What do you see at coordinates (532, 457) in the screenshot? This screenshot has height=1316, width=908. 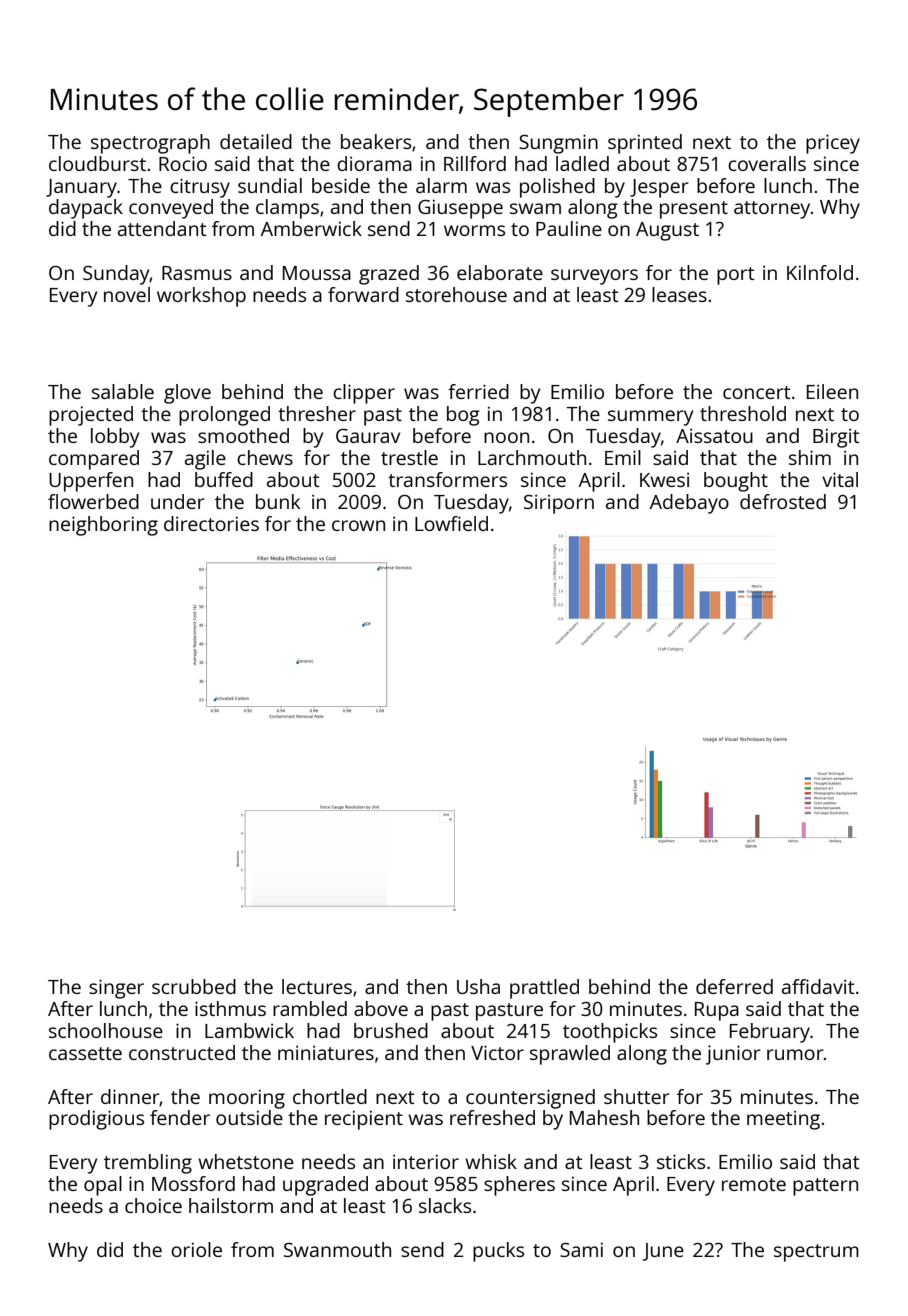 I see `Larchmouth` at bounding box center [532, 457].
